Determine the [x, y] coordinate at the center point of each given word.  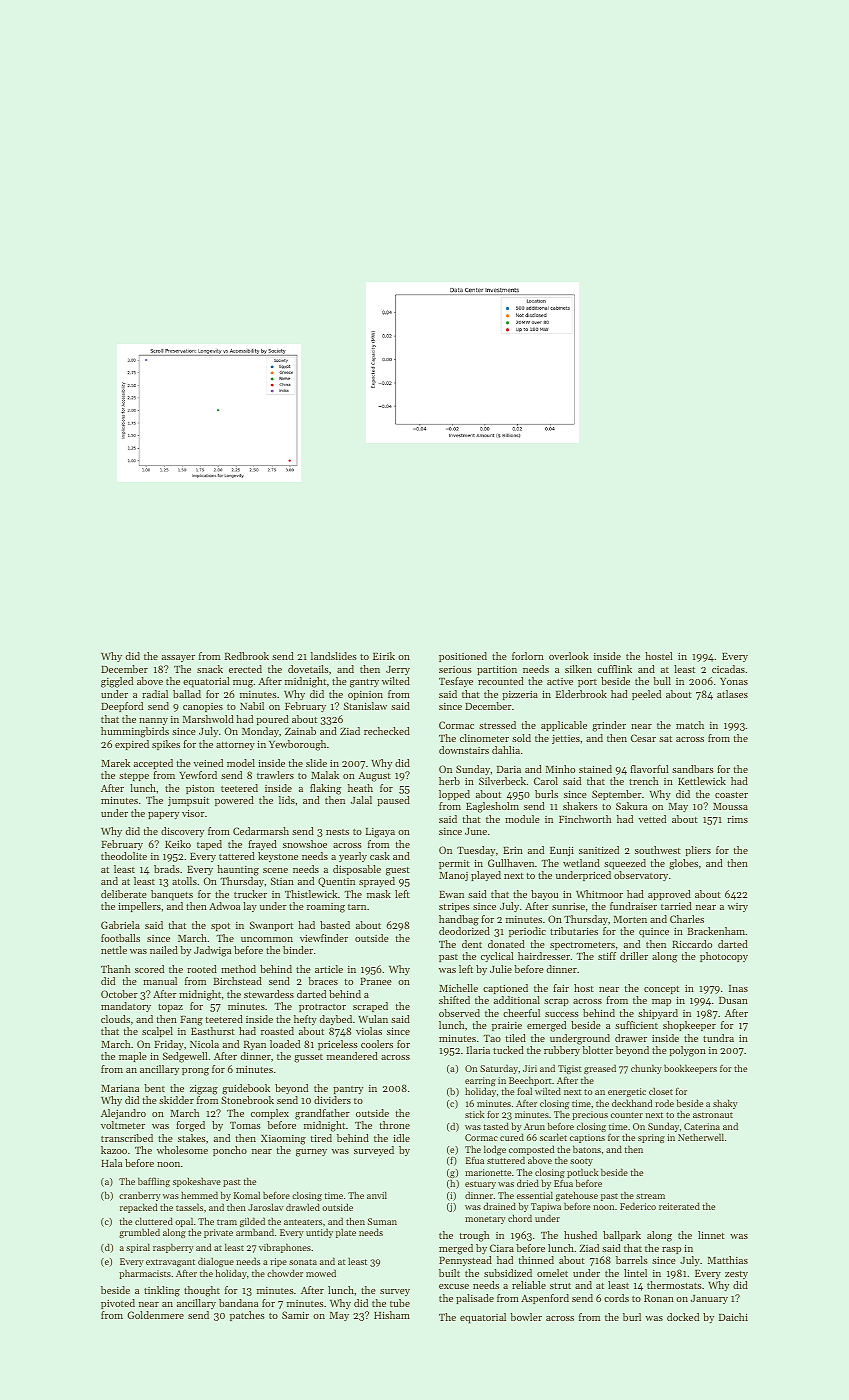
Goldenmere [155, 1315]
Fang [191, 1021]
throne [395, 1125]
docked [683, 1317]
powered [234, 801]
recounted [501, 681]
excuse [454, 1286]
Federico [638, 1206]
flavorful [649, 769]
